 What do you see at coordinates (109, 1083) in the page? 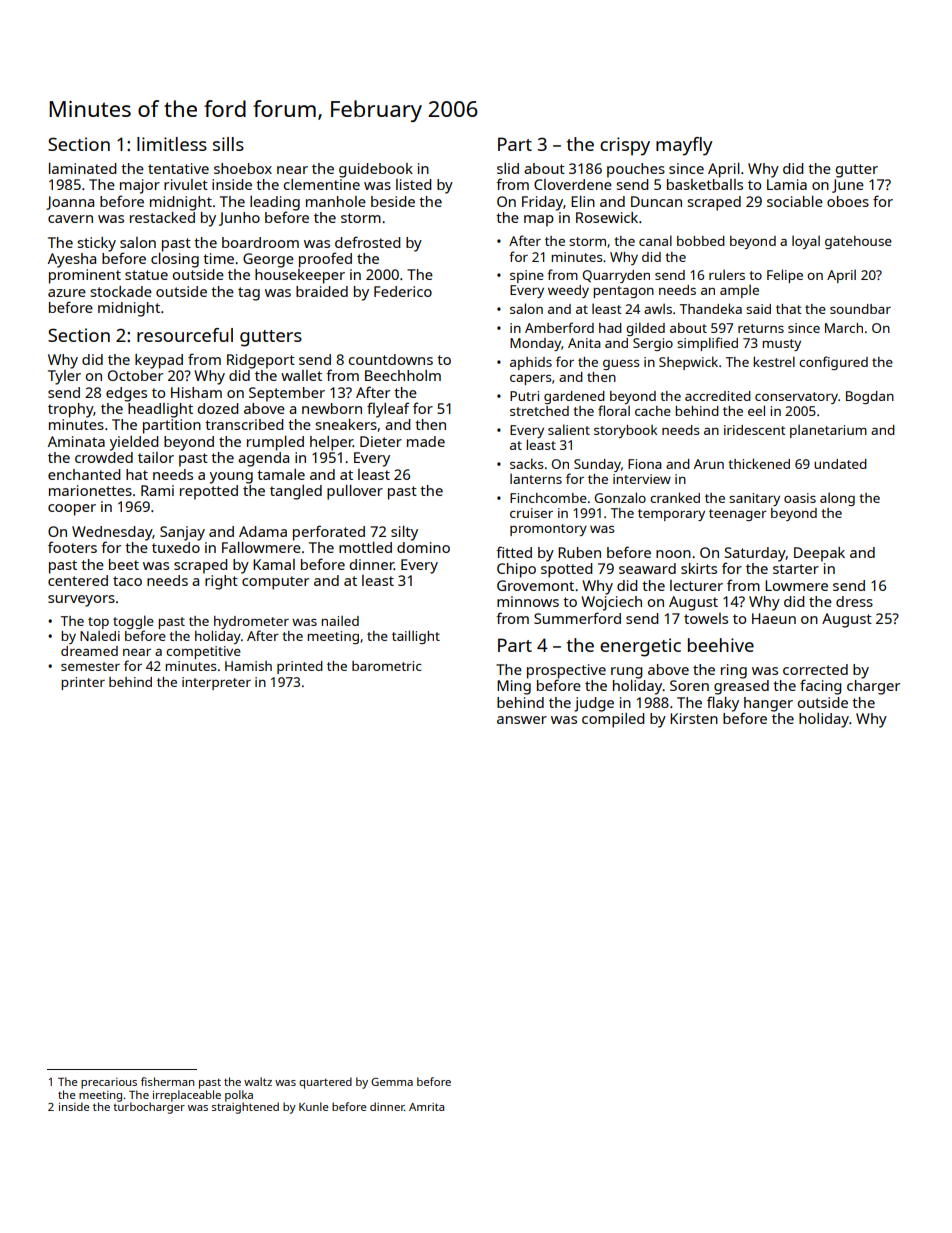
I see `precarious` at bounding box center [109, 1083].
